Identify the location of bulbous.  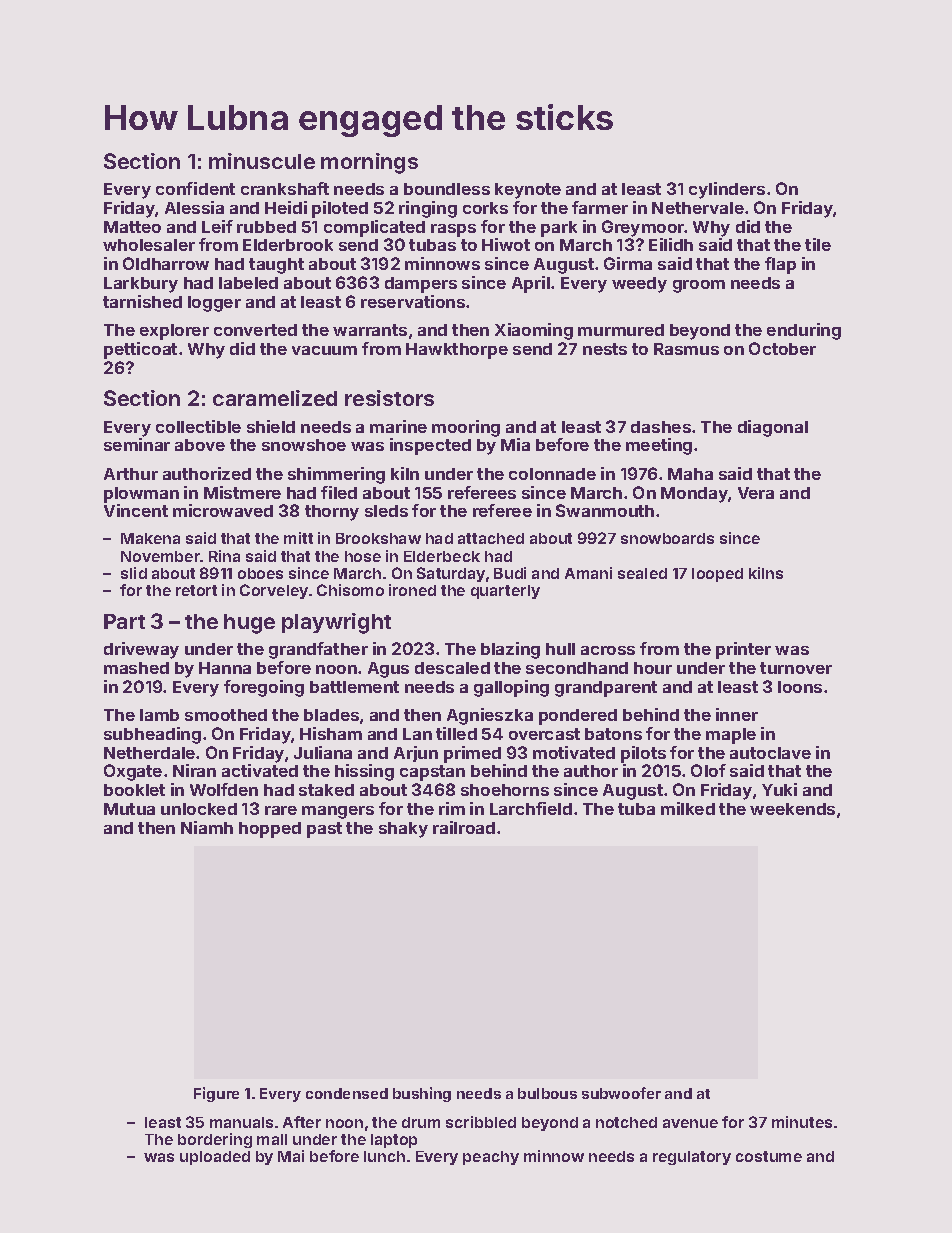
(547, 1093).
